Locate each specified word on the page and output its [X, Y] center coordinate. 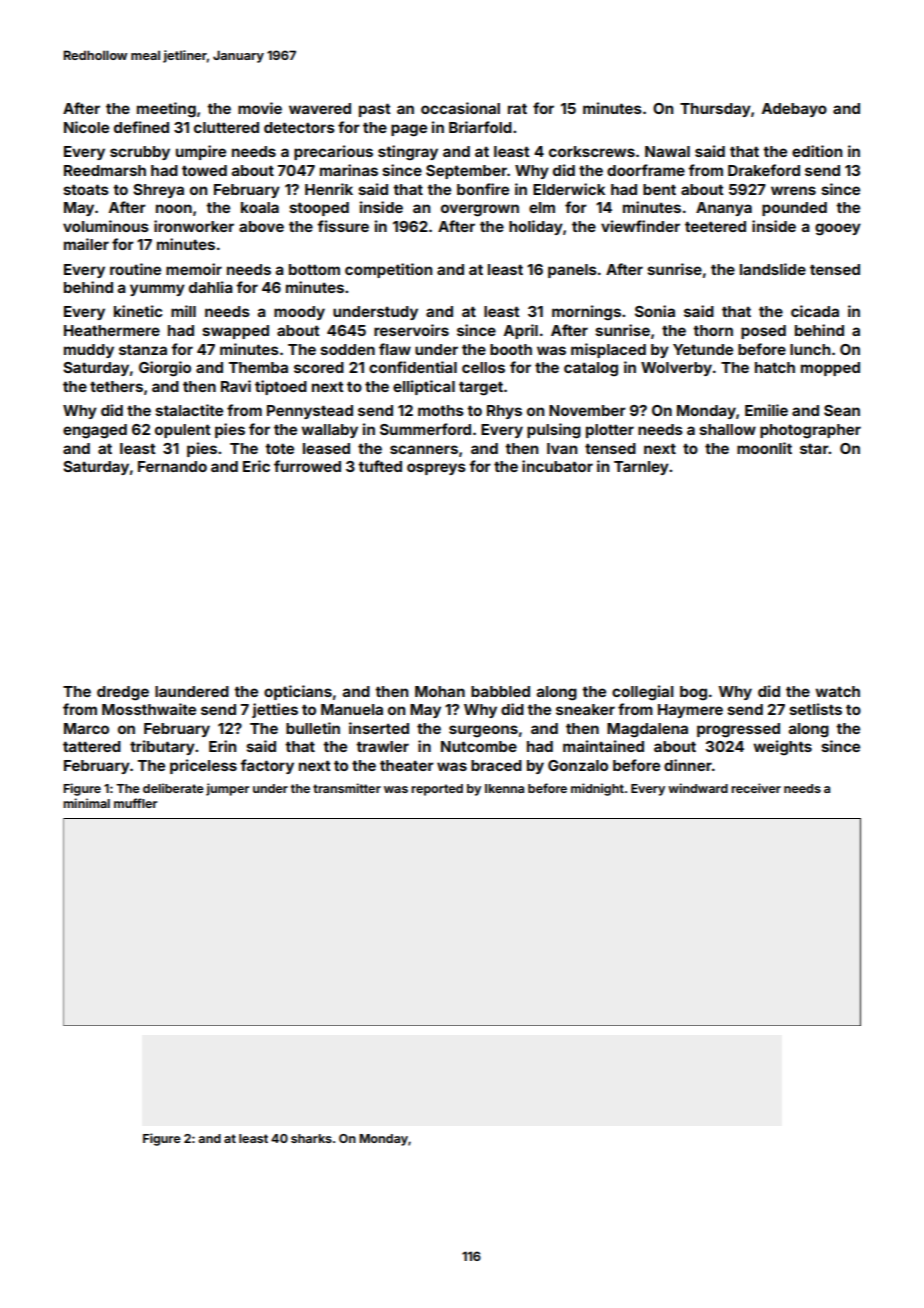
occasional [460, 108]
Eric [256, 466]
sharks [311, 1138]
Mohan [440, 691]
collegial [642, 693]
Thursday [715, 110]
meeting [166, 110]
